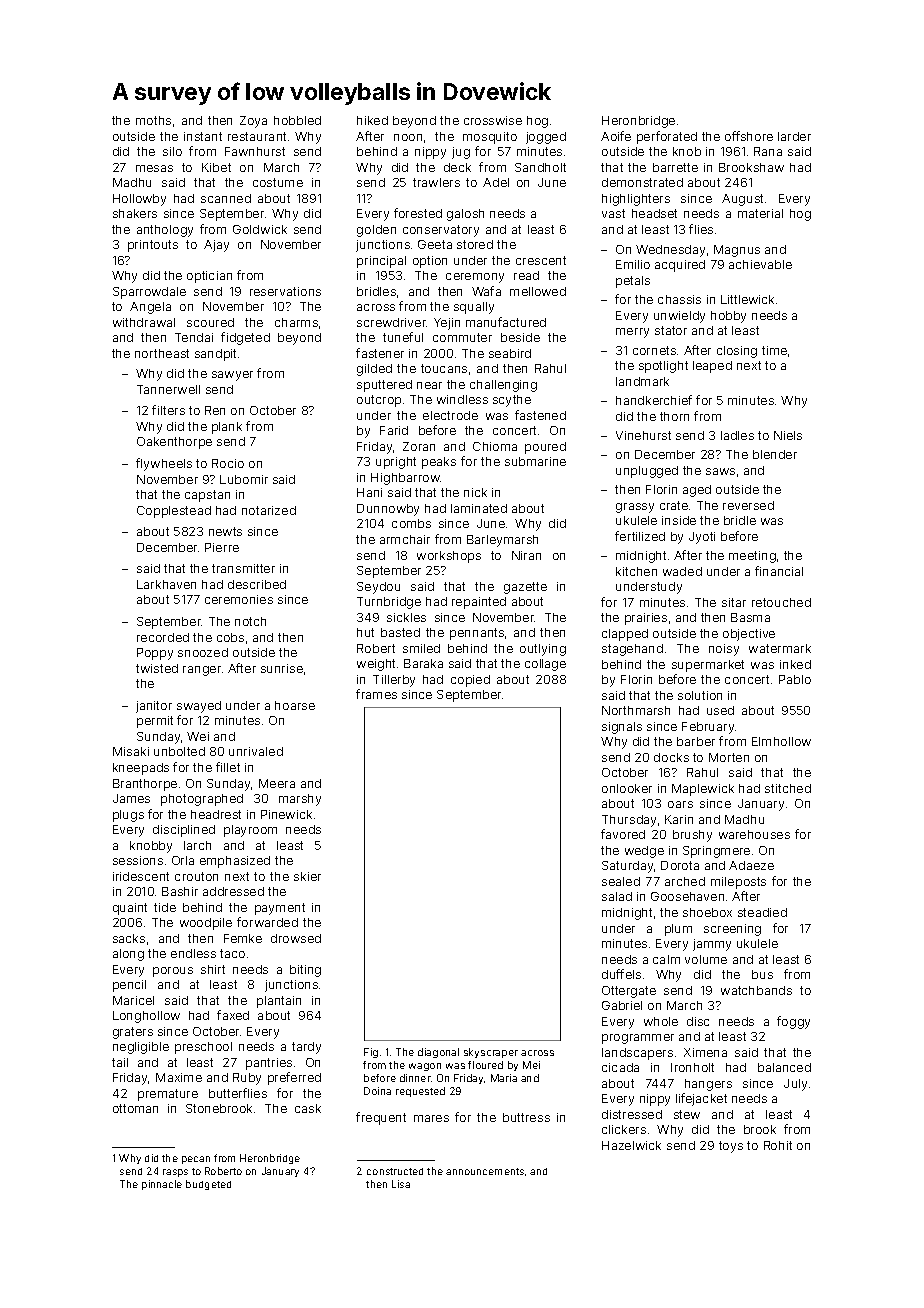 The image size is (924, 1308). What do you see at coordinates (128, 816) in the page?
I see `plugs` at bounding box center [128, 816].
